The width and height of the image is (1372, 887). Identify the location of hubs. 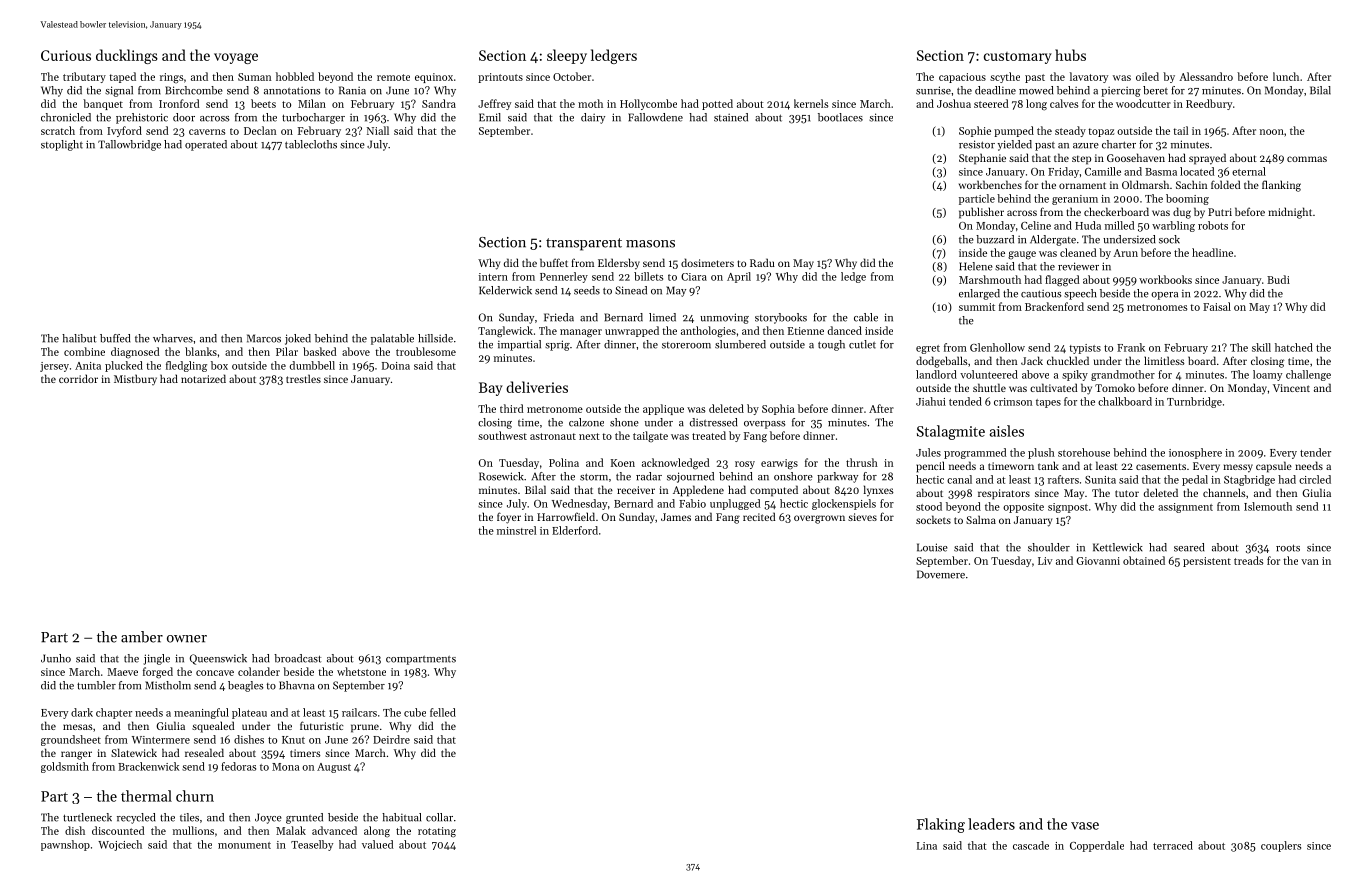
(1070, 55).
